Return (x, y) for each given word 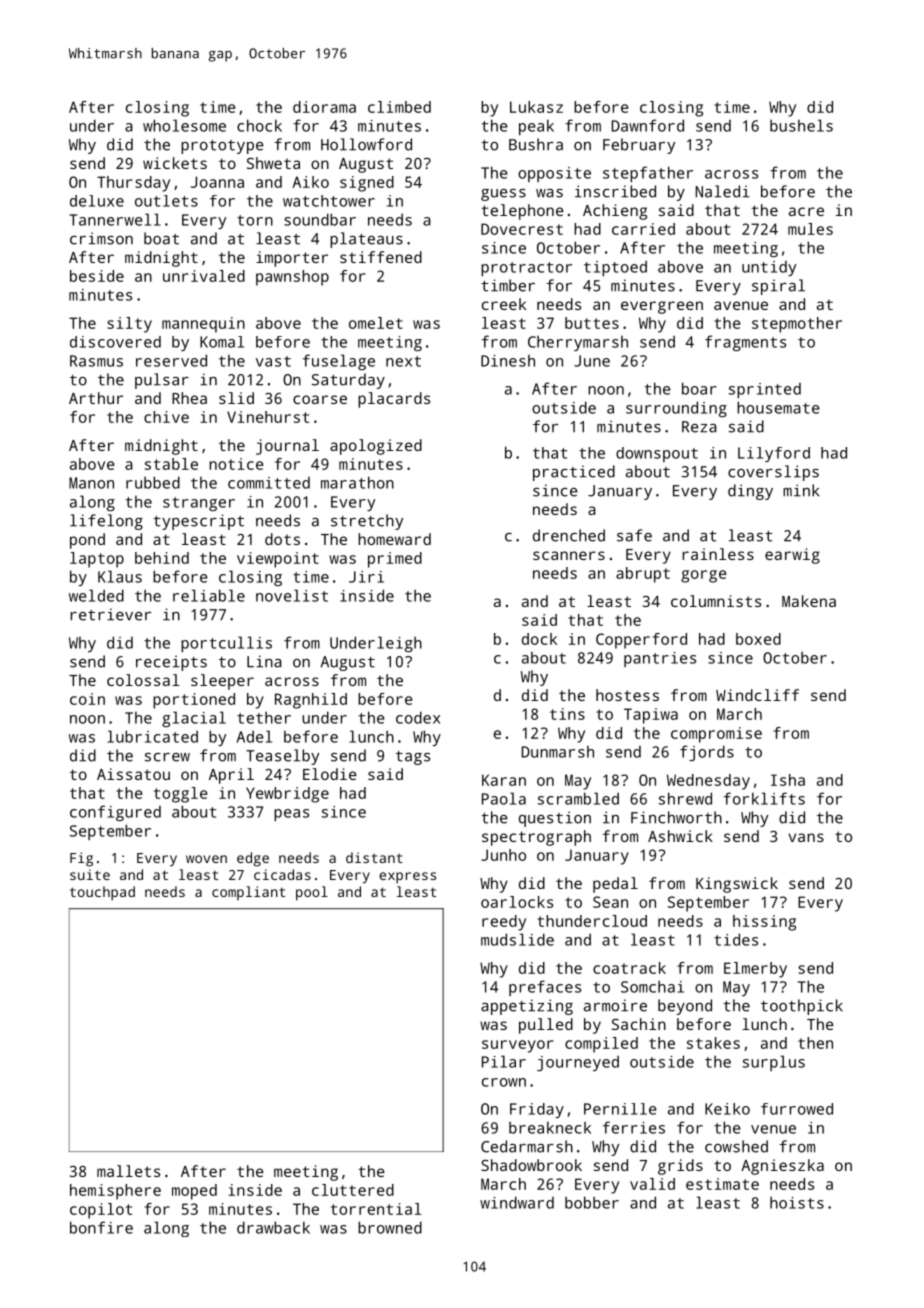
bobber (592, 1202)
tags (413, 758)
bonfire (101, 1227)
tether (264, 717)
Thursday (133, 184)
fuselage (339, 362)
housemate (778, 407)
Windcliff (757, 695)
